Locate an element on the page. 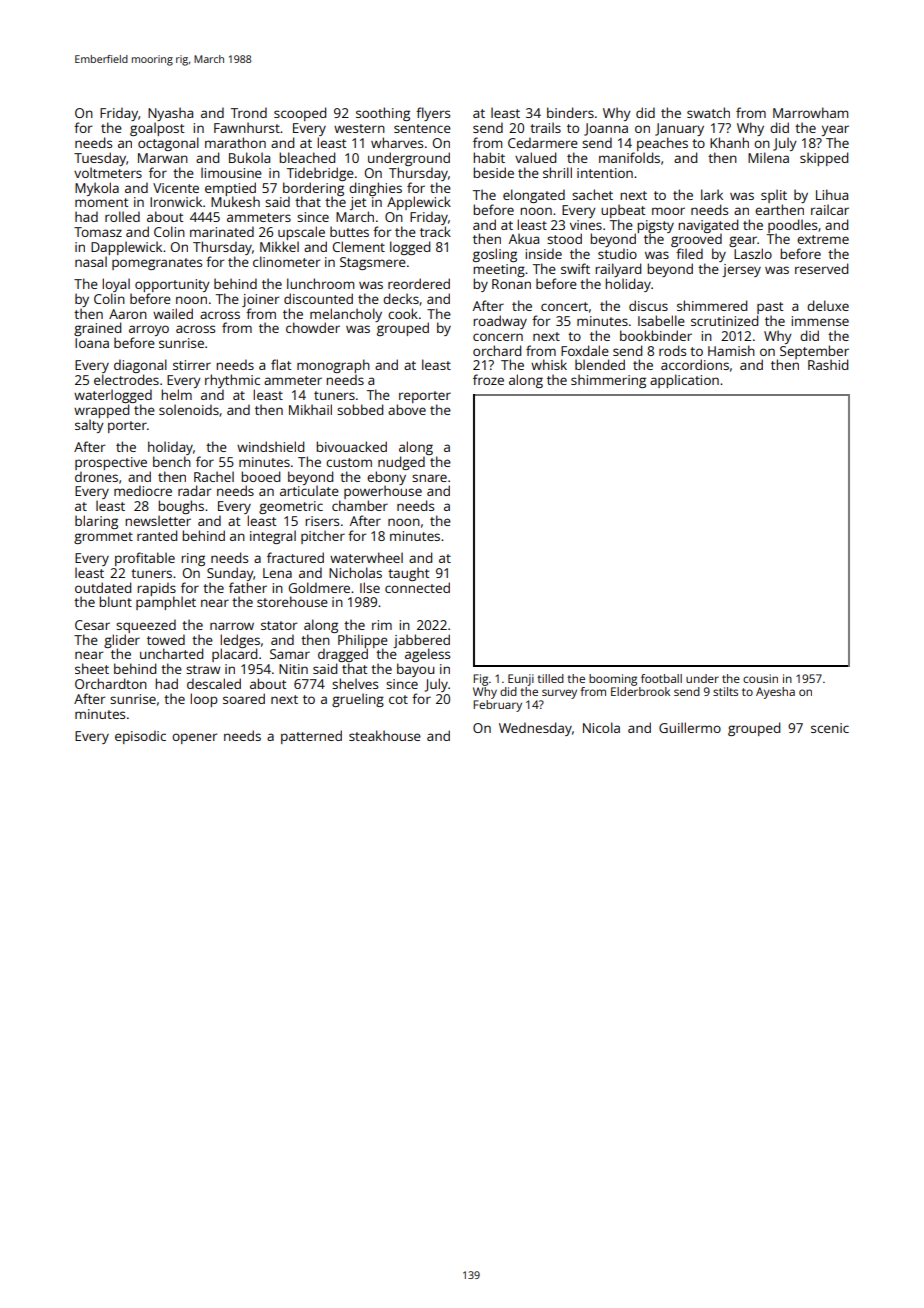  swatch is located at coordinates (708, 112).
